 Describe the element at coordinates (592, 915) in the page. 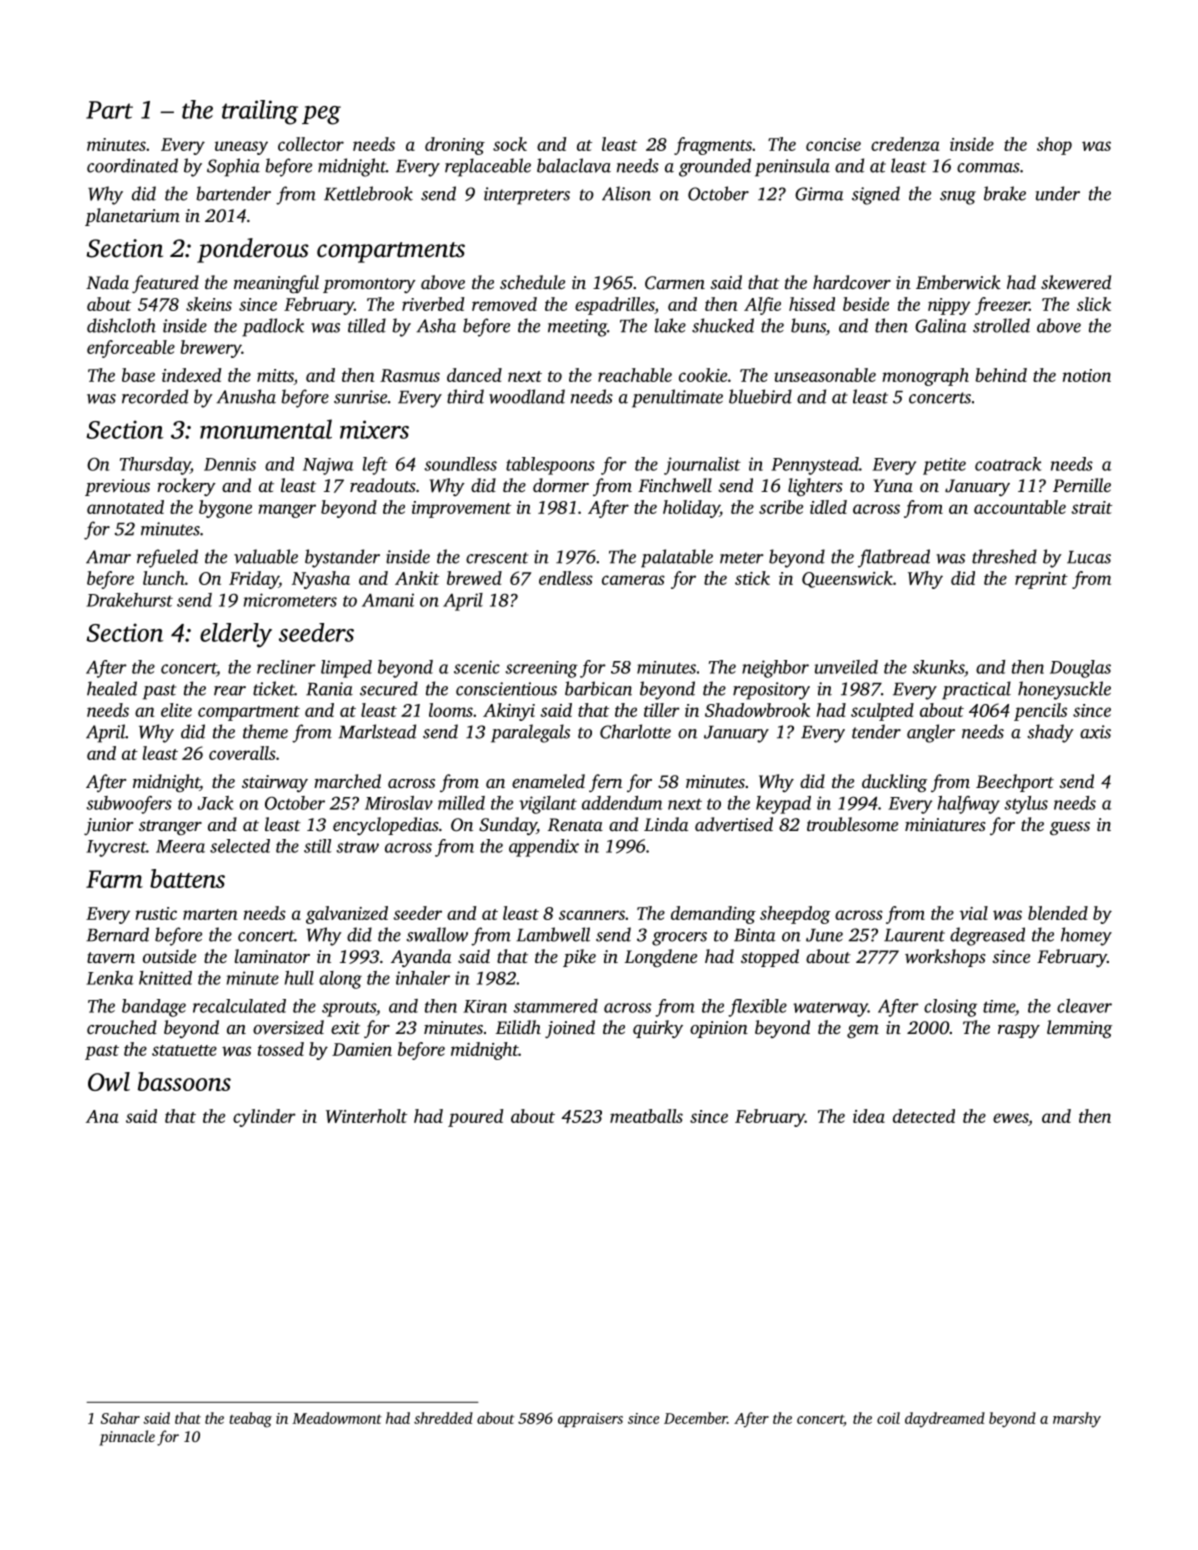

I see `scanners` at that location.
